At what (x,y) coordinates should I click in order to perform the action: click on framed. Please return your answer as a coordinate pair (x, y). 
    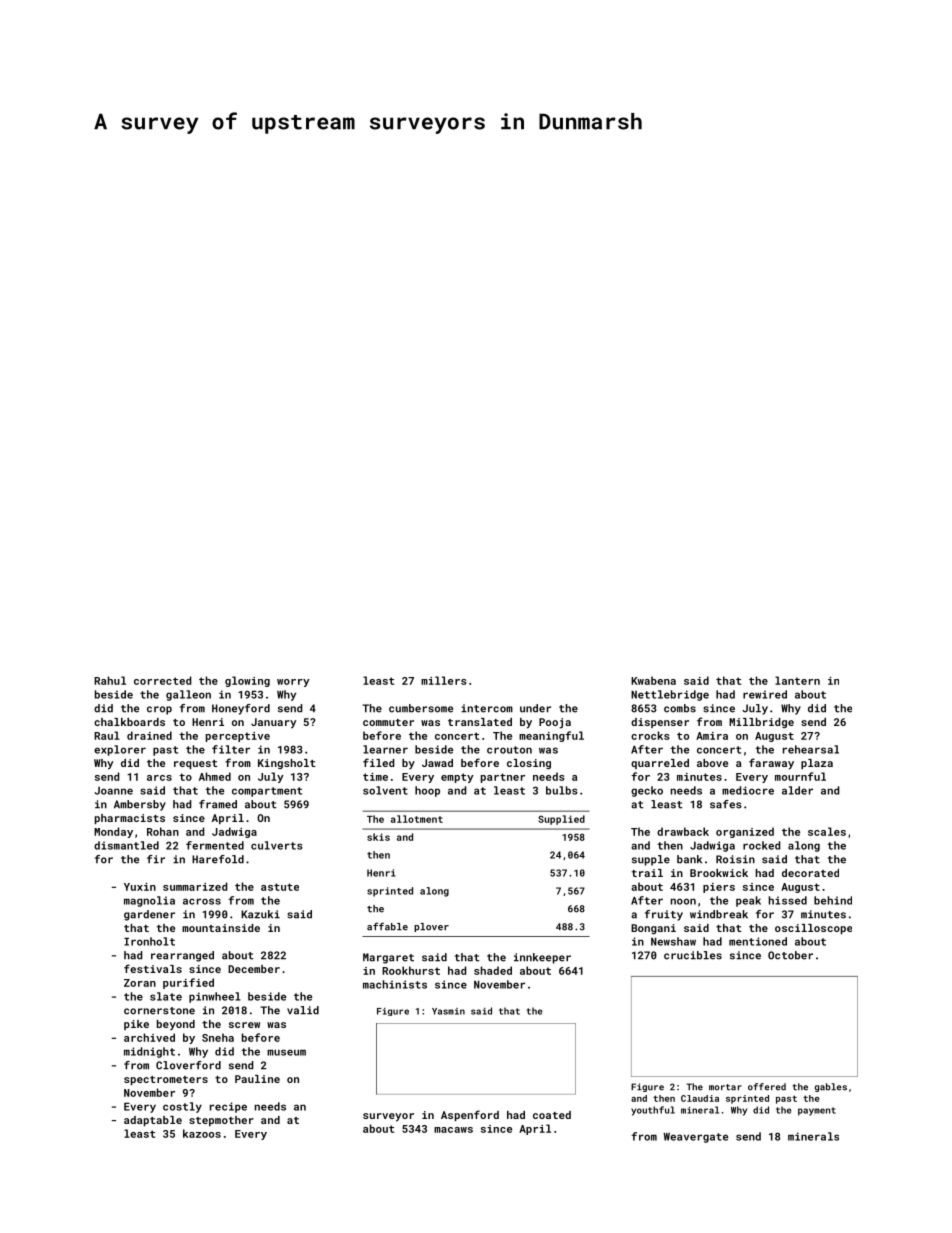
    Looking at the image, I should click on (218, 804).
